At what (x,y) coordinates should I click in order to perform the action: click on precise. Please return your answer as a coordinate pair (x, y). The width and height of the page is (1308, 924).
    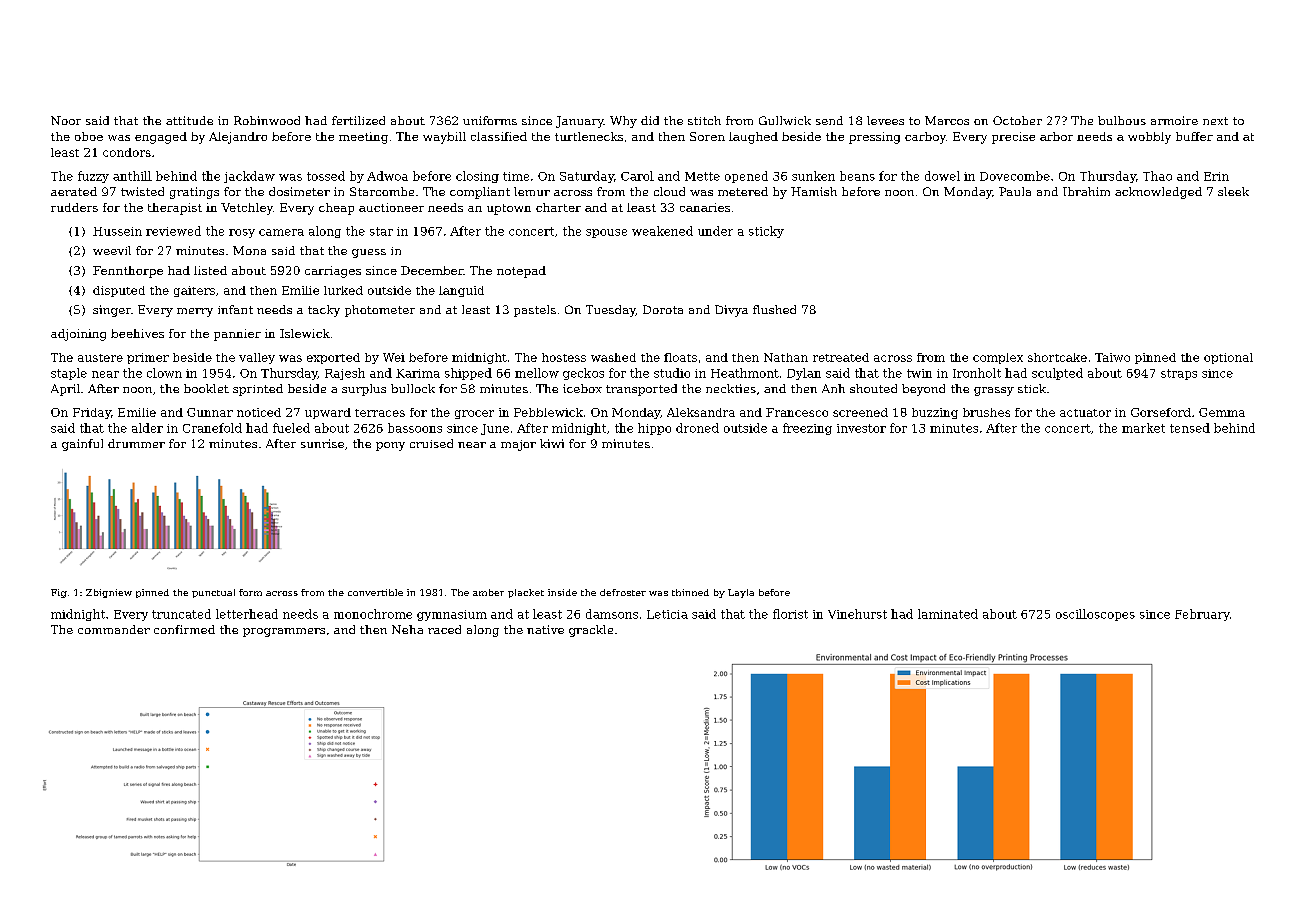
    Looking at the image, I should click on (1013, 138).
